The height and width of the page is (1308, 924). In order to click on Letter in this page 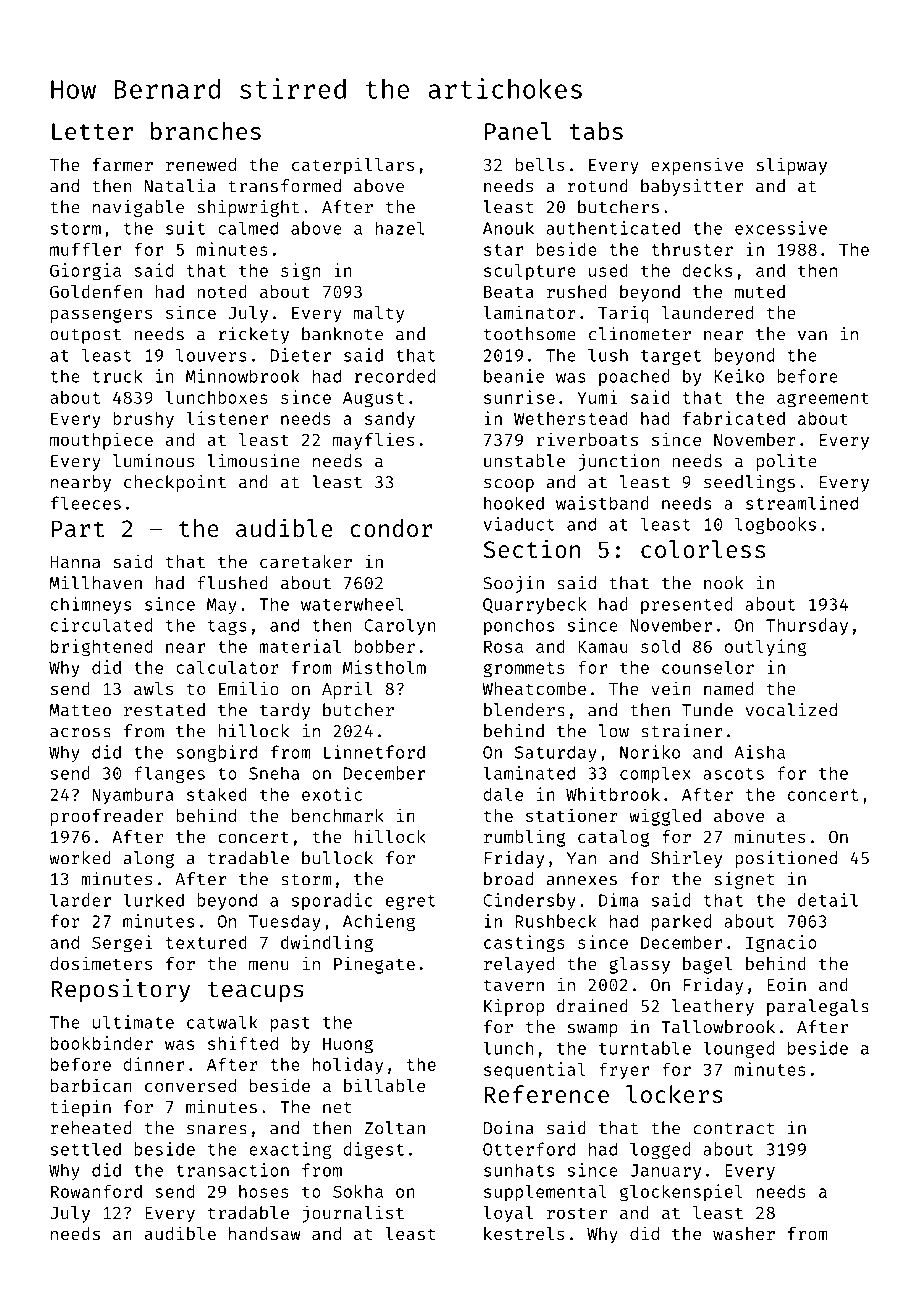, I will do `click(92, 131)`.
